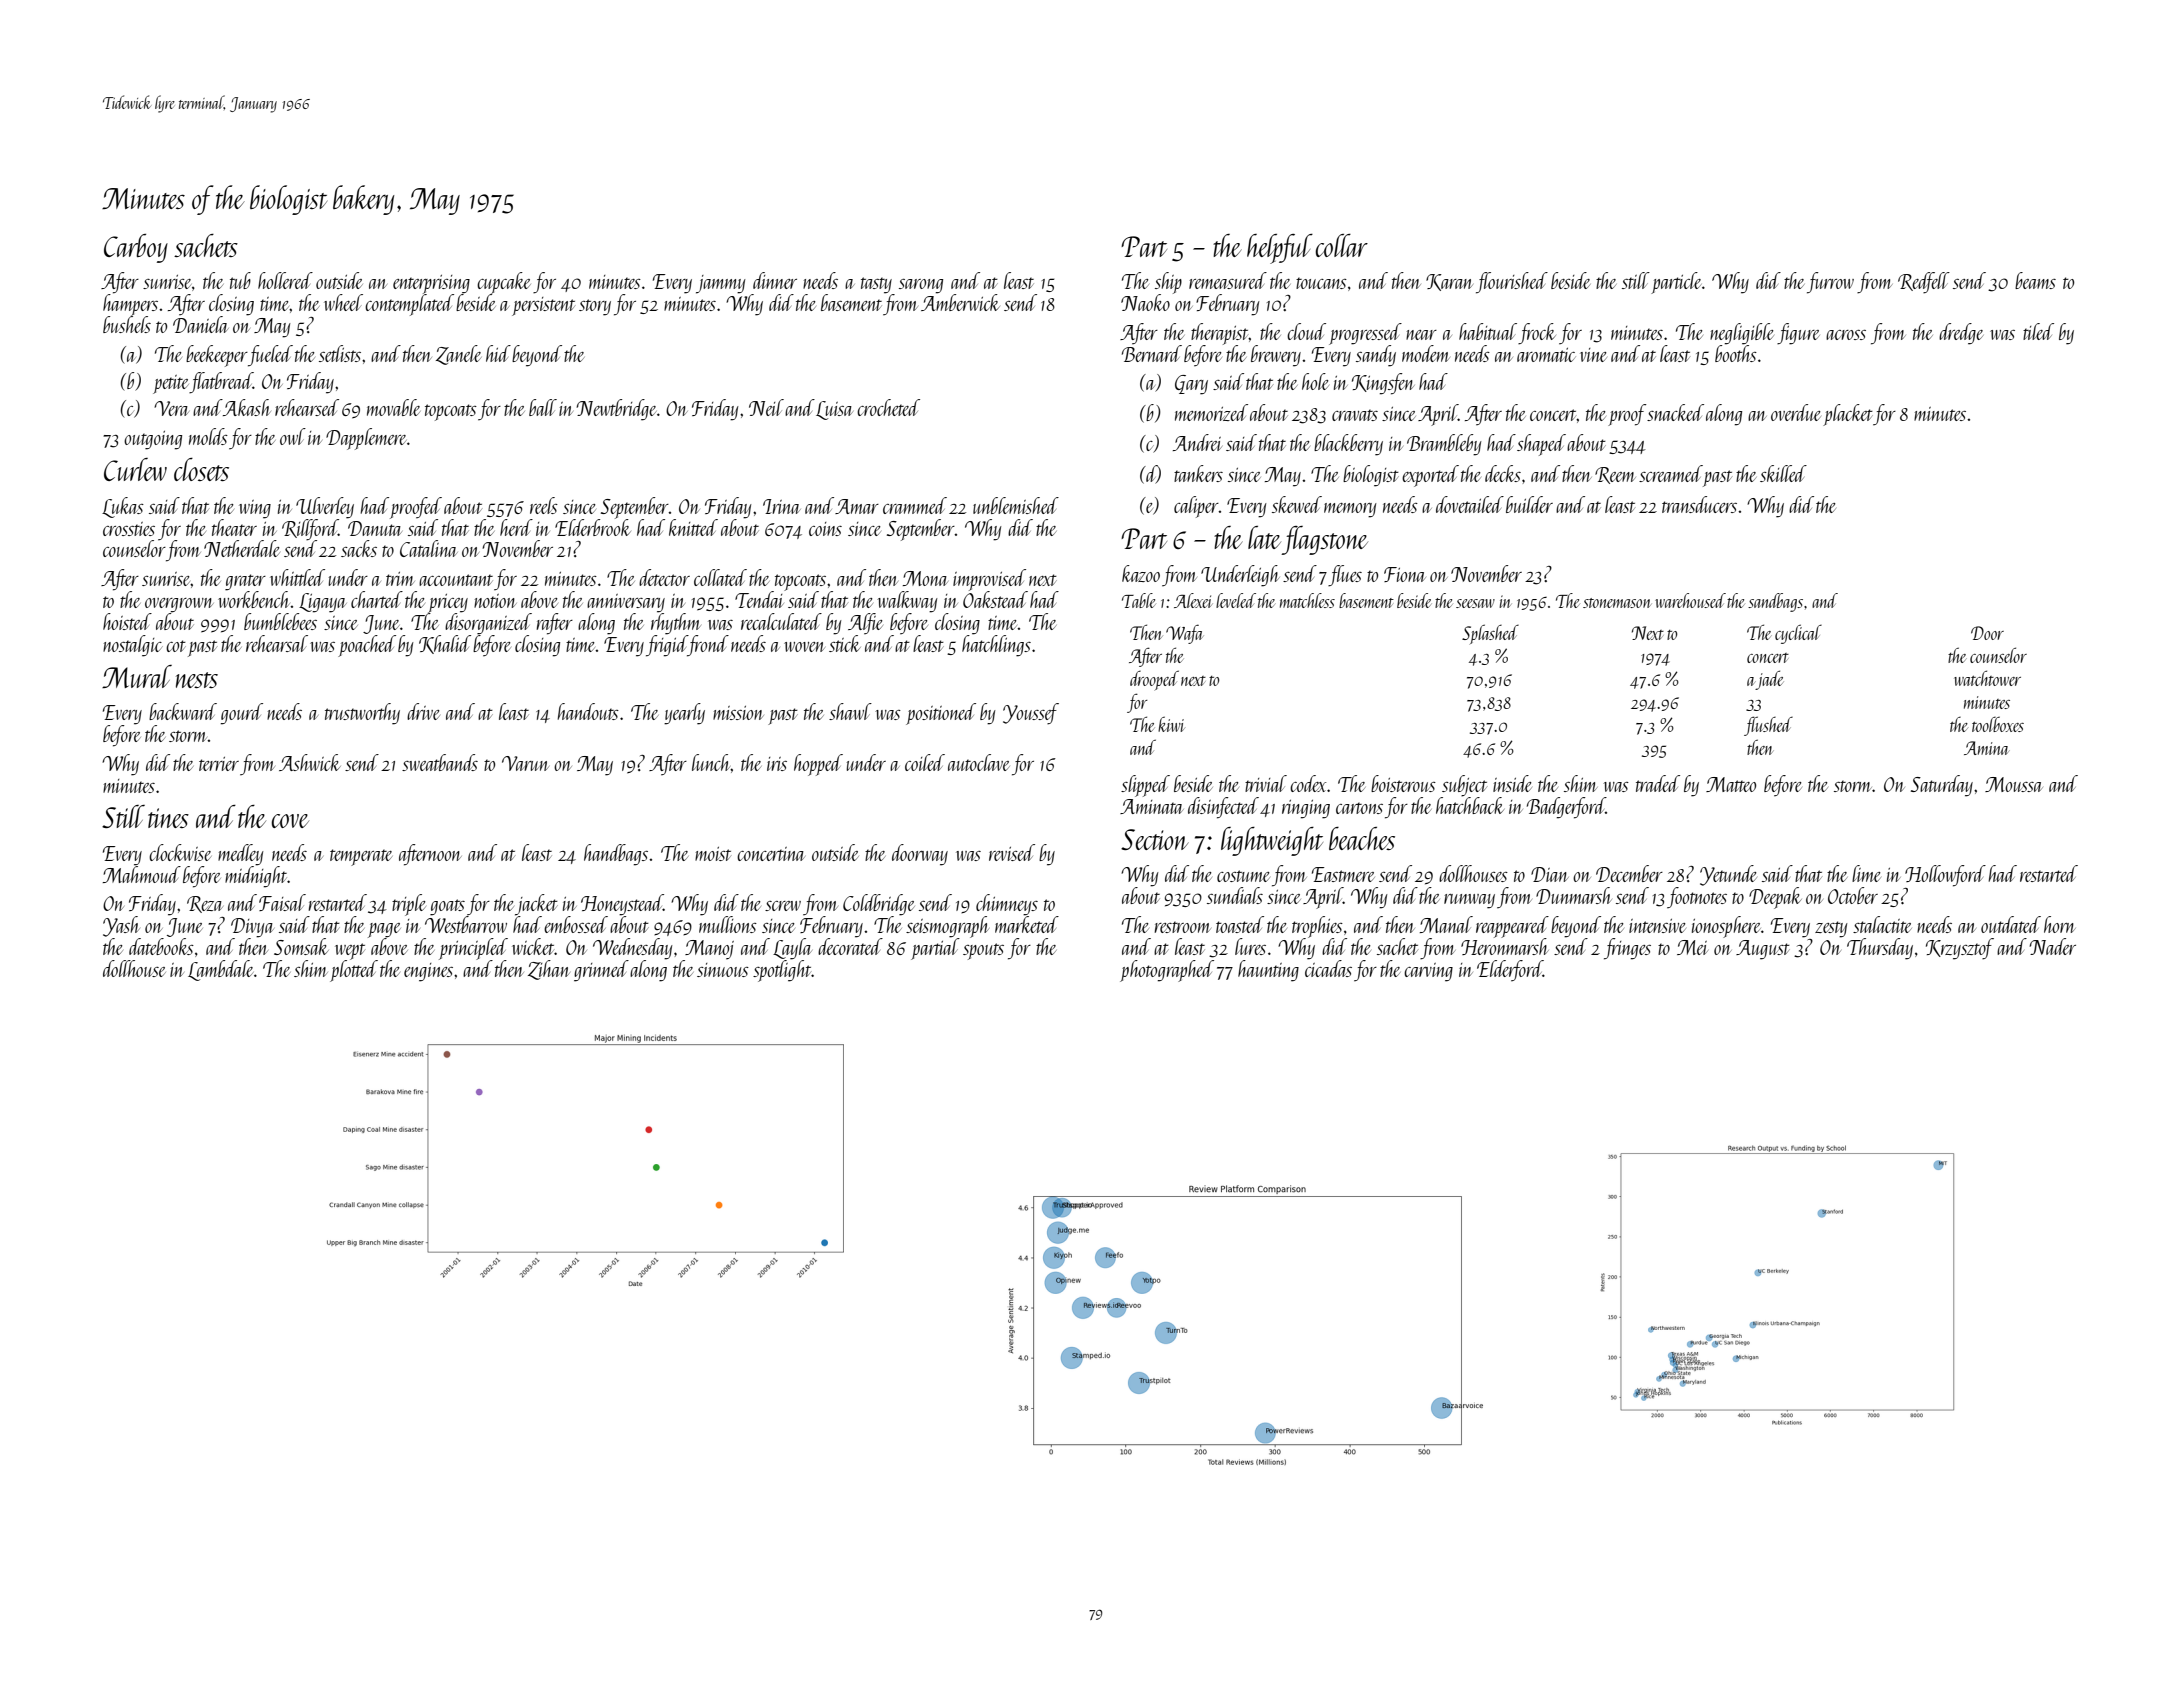 Image resolution: width=2178 pixels, height=1683 pixels. I want to click on kazoo, so click(1141, 573).
